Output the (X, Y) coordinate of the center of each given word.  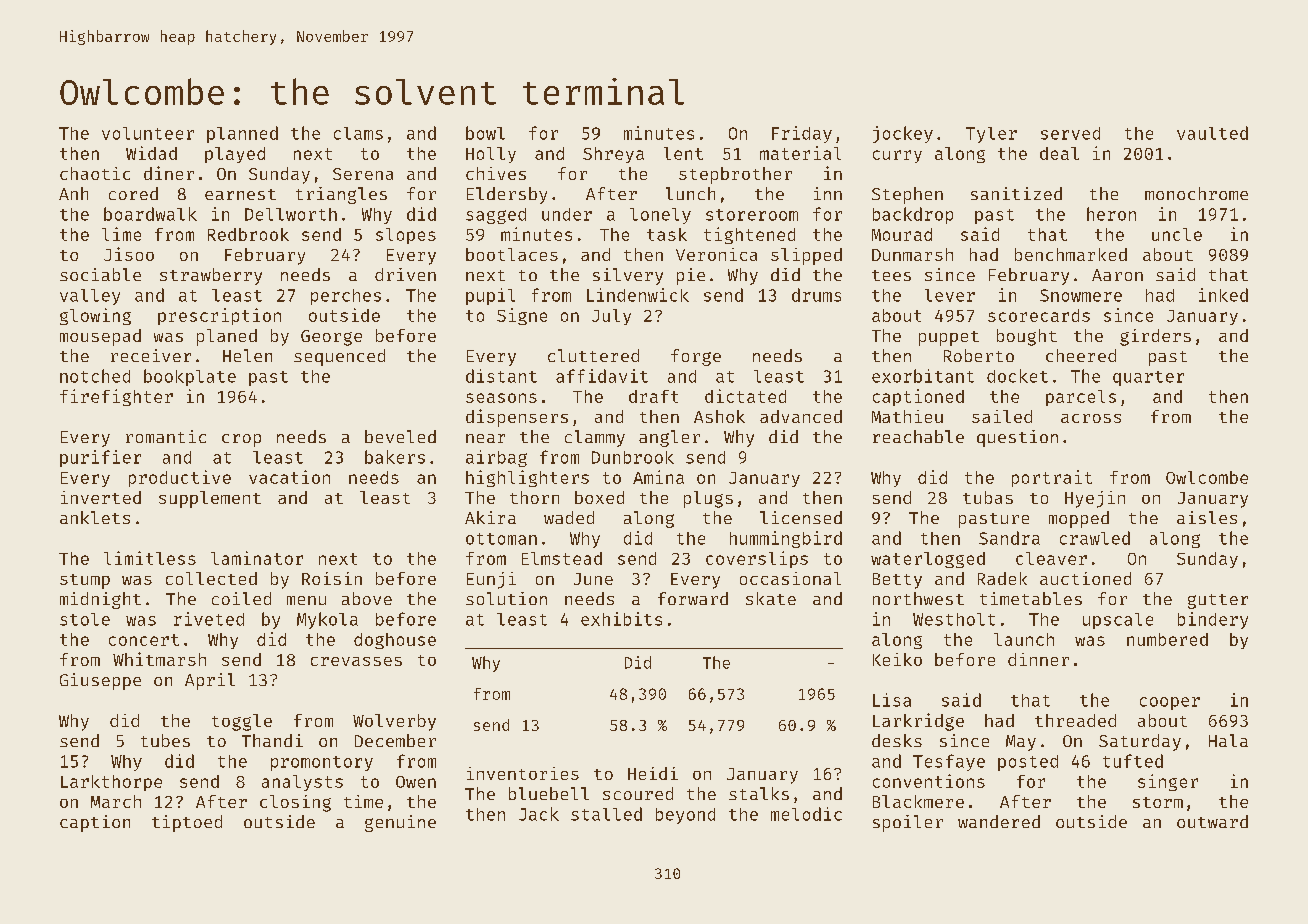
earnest (240, 194)
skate (771, 598)
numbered (1167, 639)
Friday (802, 134)
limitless (150, 558)
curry (897, 156)
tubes (165, 740)
